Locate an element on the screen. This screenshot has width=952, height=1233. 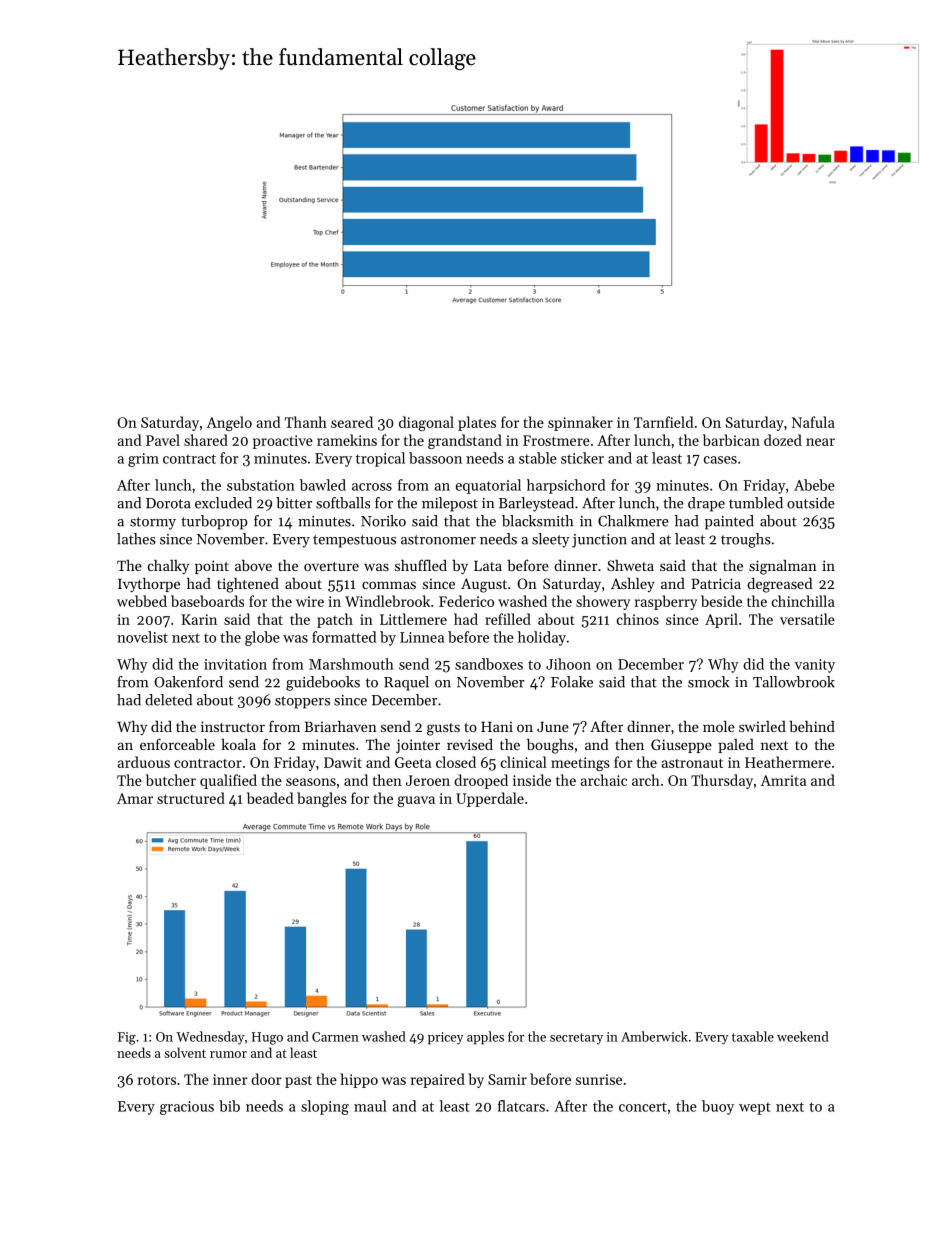
hippo is located at coordinates (359, 1080).
